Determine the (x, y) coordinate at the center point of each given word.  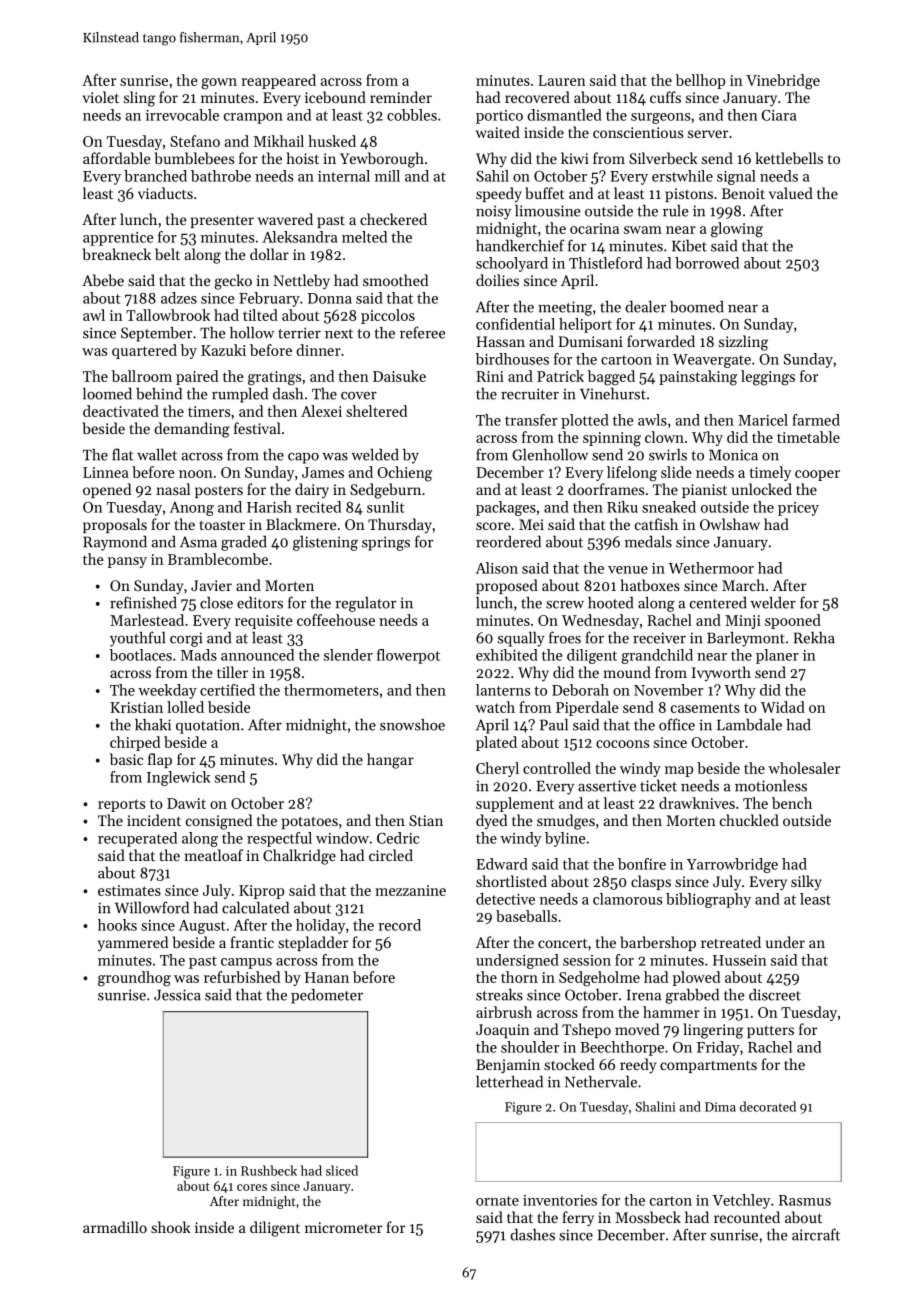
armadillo (115, 1227)
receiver (659, 638)
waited (498, 132)
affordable (117, 158)
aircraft (816, 1234)
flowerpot (408, 656)
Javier (211, 585)
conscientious (638, 132)
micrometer (343, 1227)
